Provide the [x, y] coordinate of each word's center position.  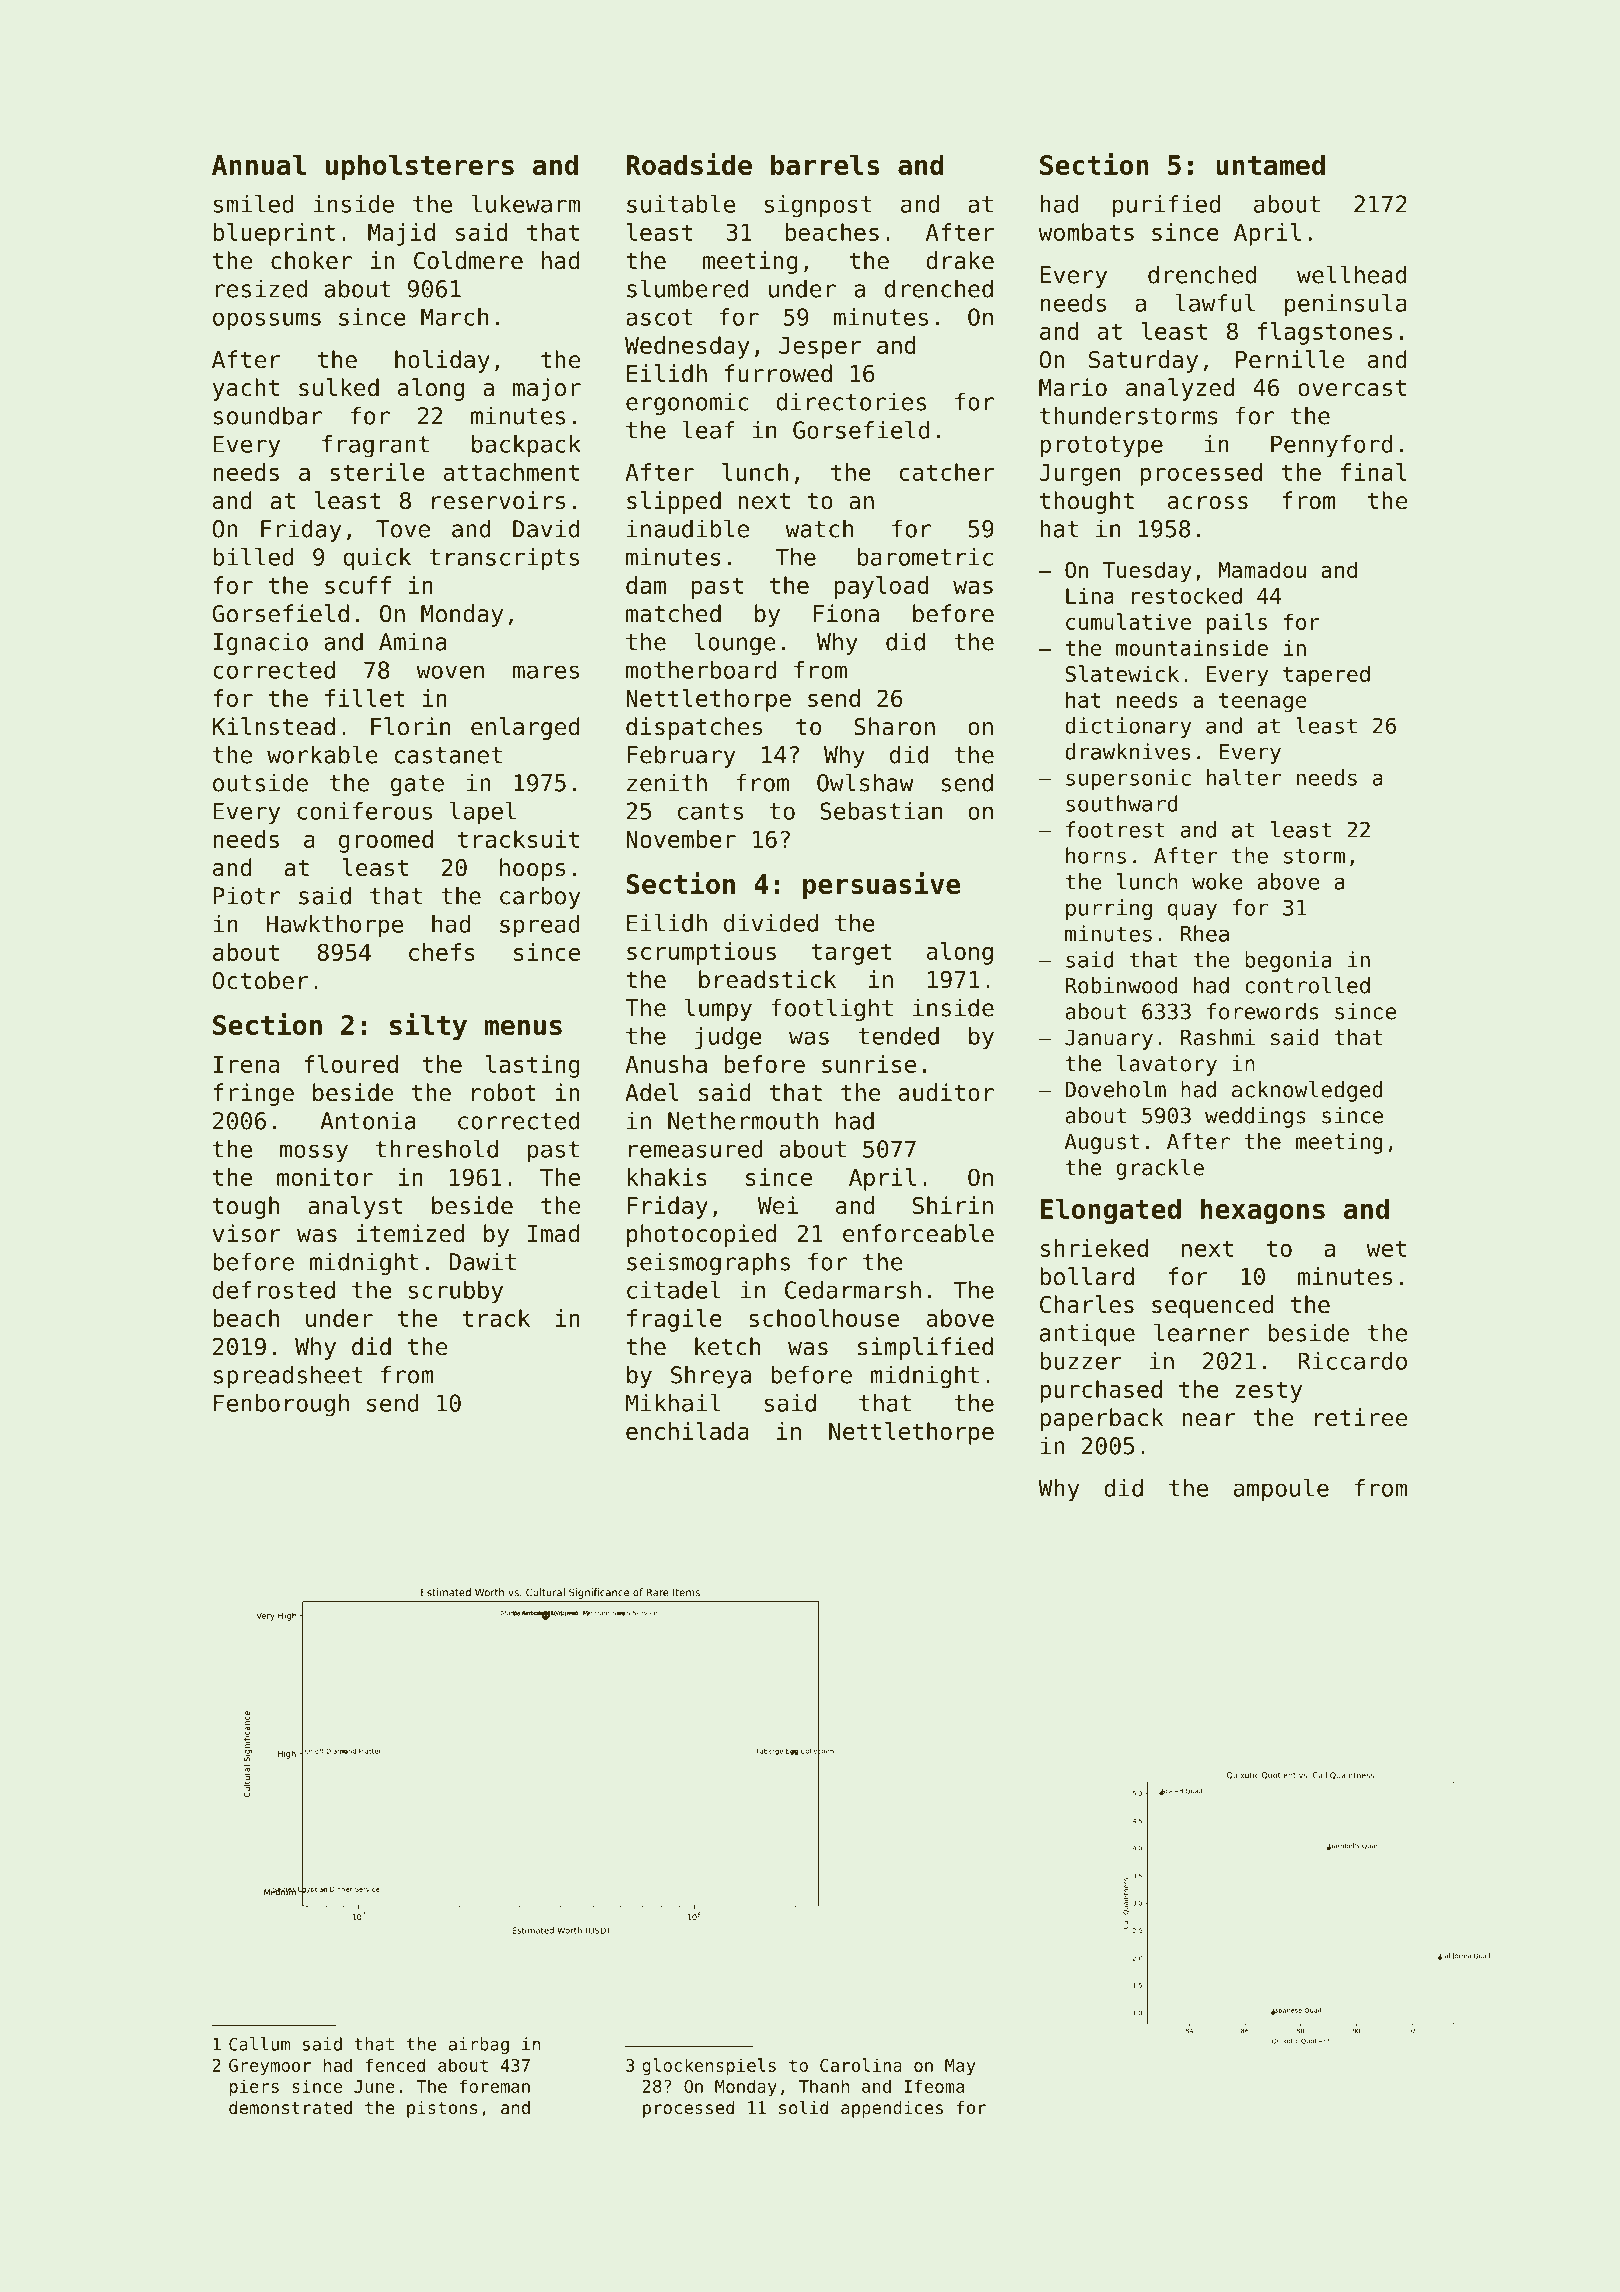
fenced [395, 2065]
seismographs [708, 1263]
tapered [1326, 675]
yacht [246, 389]
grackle [1160, 1169]
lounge [735, 643]
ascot [659, 317]
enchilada [687, 1431]
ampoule [1281, 1490]
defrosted [274, 1290]
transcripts [504, 559]
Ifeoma [934, 2086]
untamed [1270, 164]
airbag [479, 2045]
